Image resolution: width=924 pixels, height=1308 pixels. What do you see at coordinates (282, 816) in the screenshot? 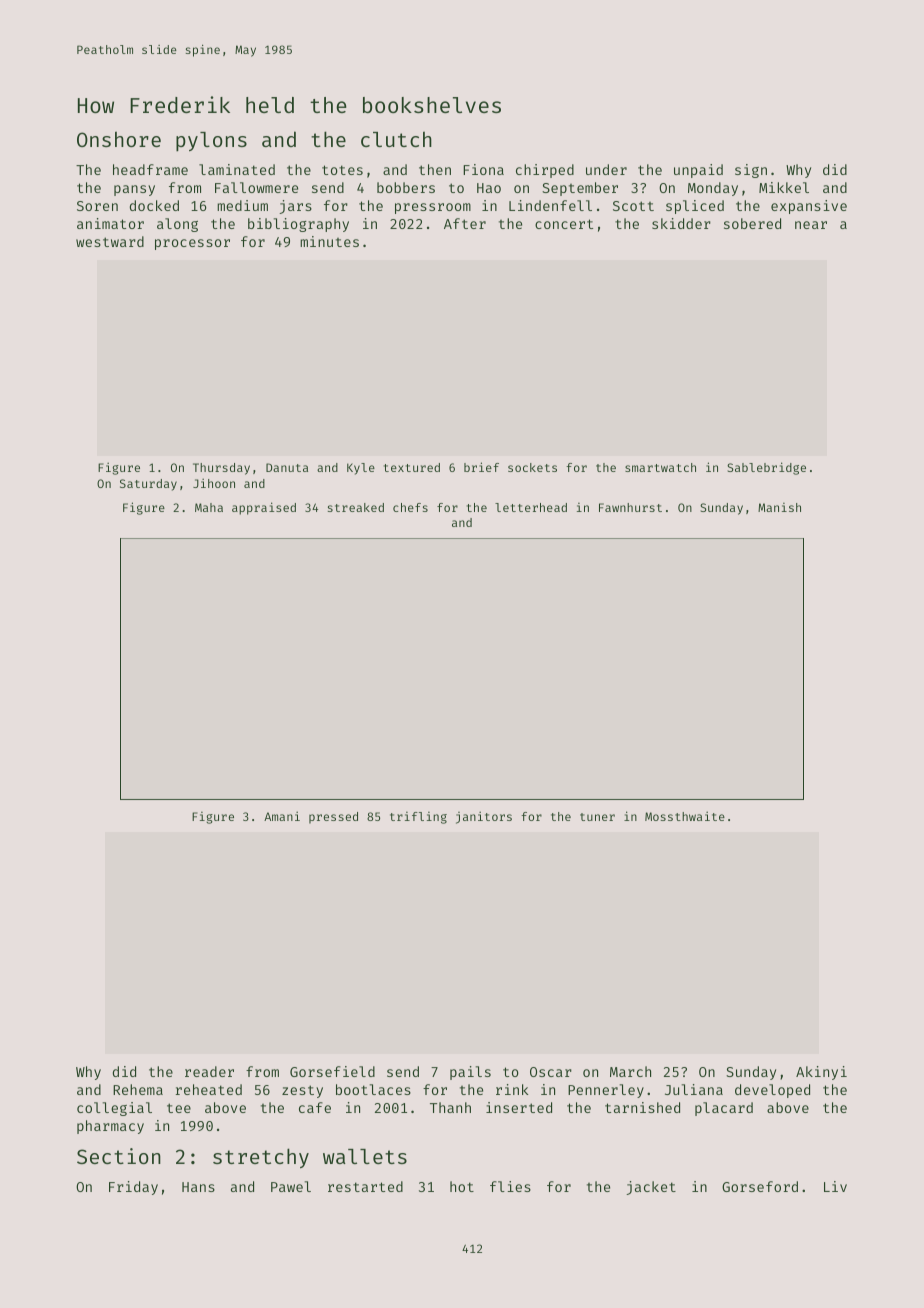
I see `Amani` at bounding box center [282, 816].
